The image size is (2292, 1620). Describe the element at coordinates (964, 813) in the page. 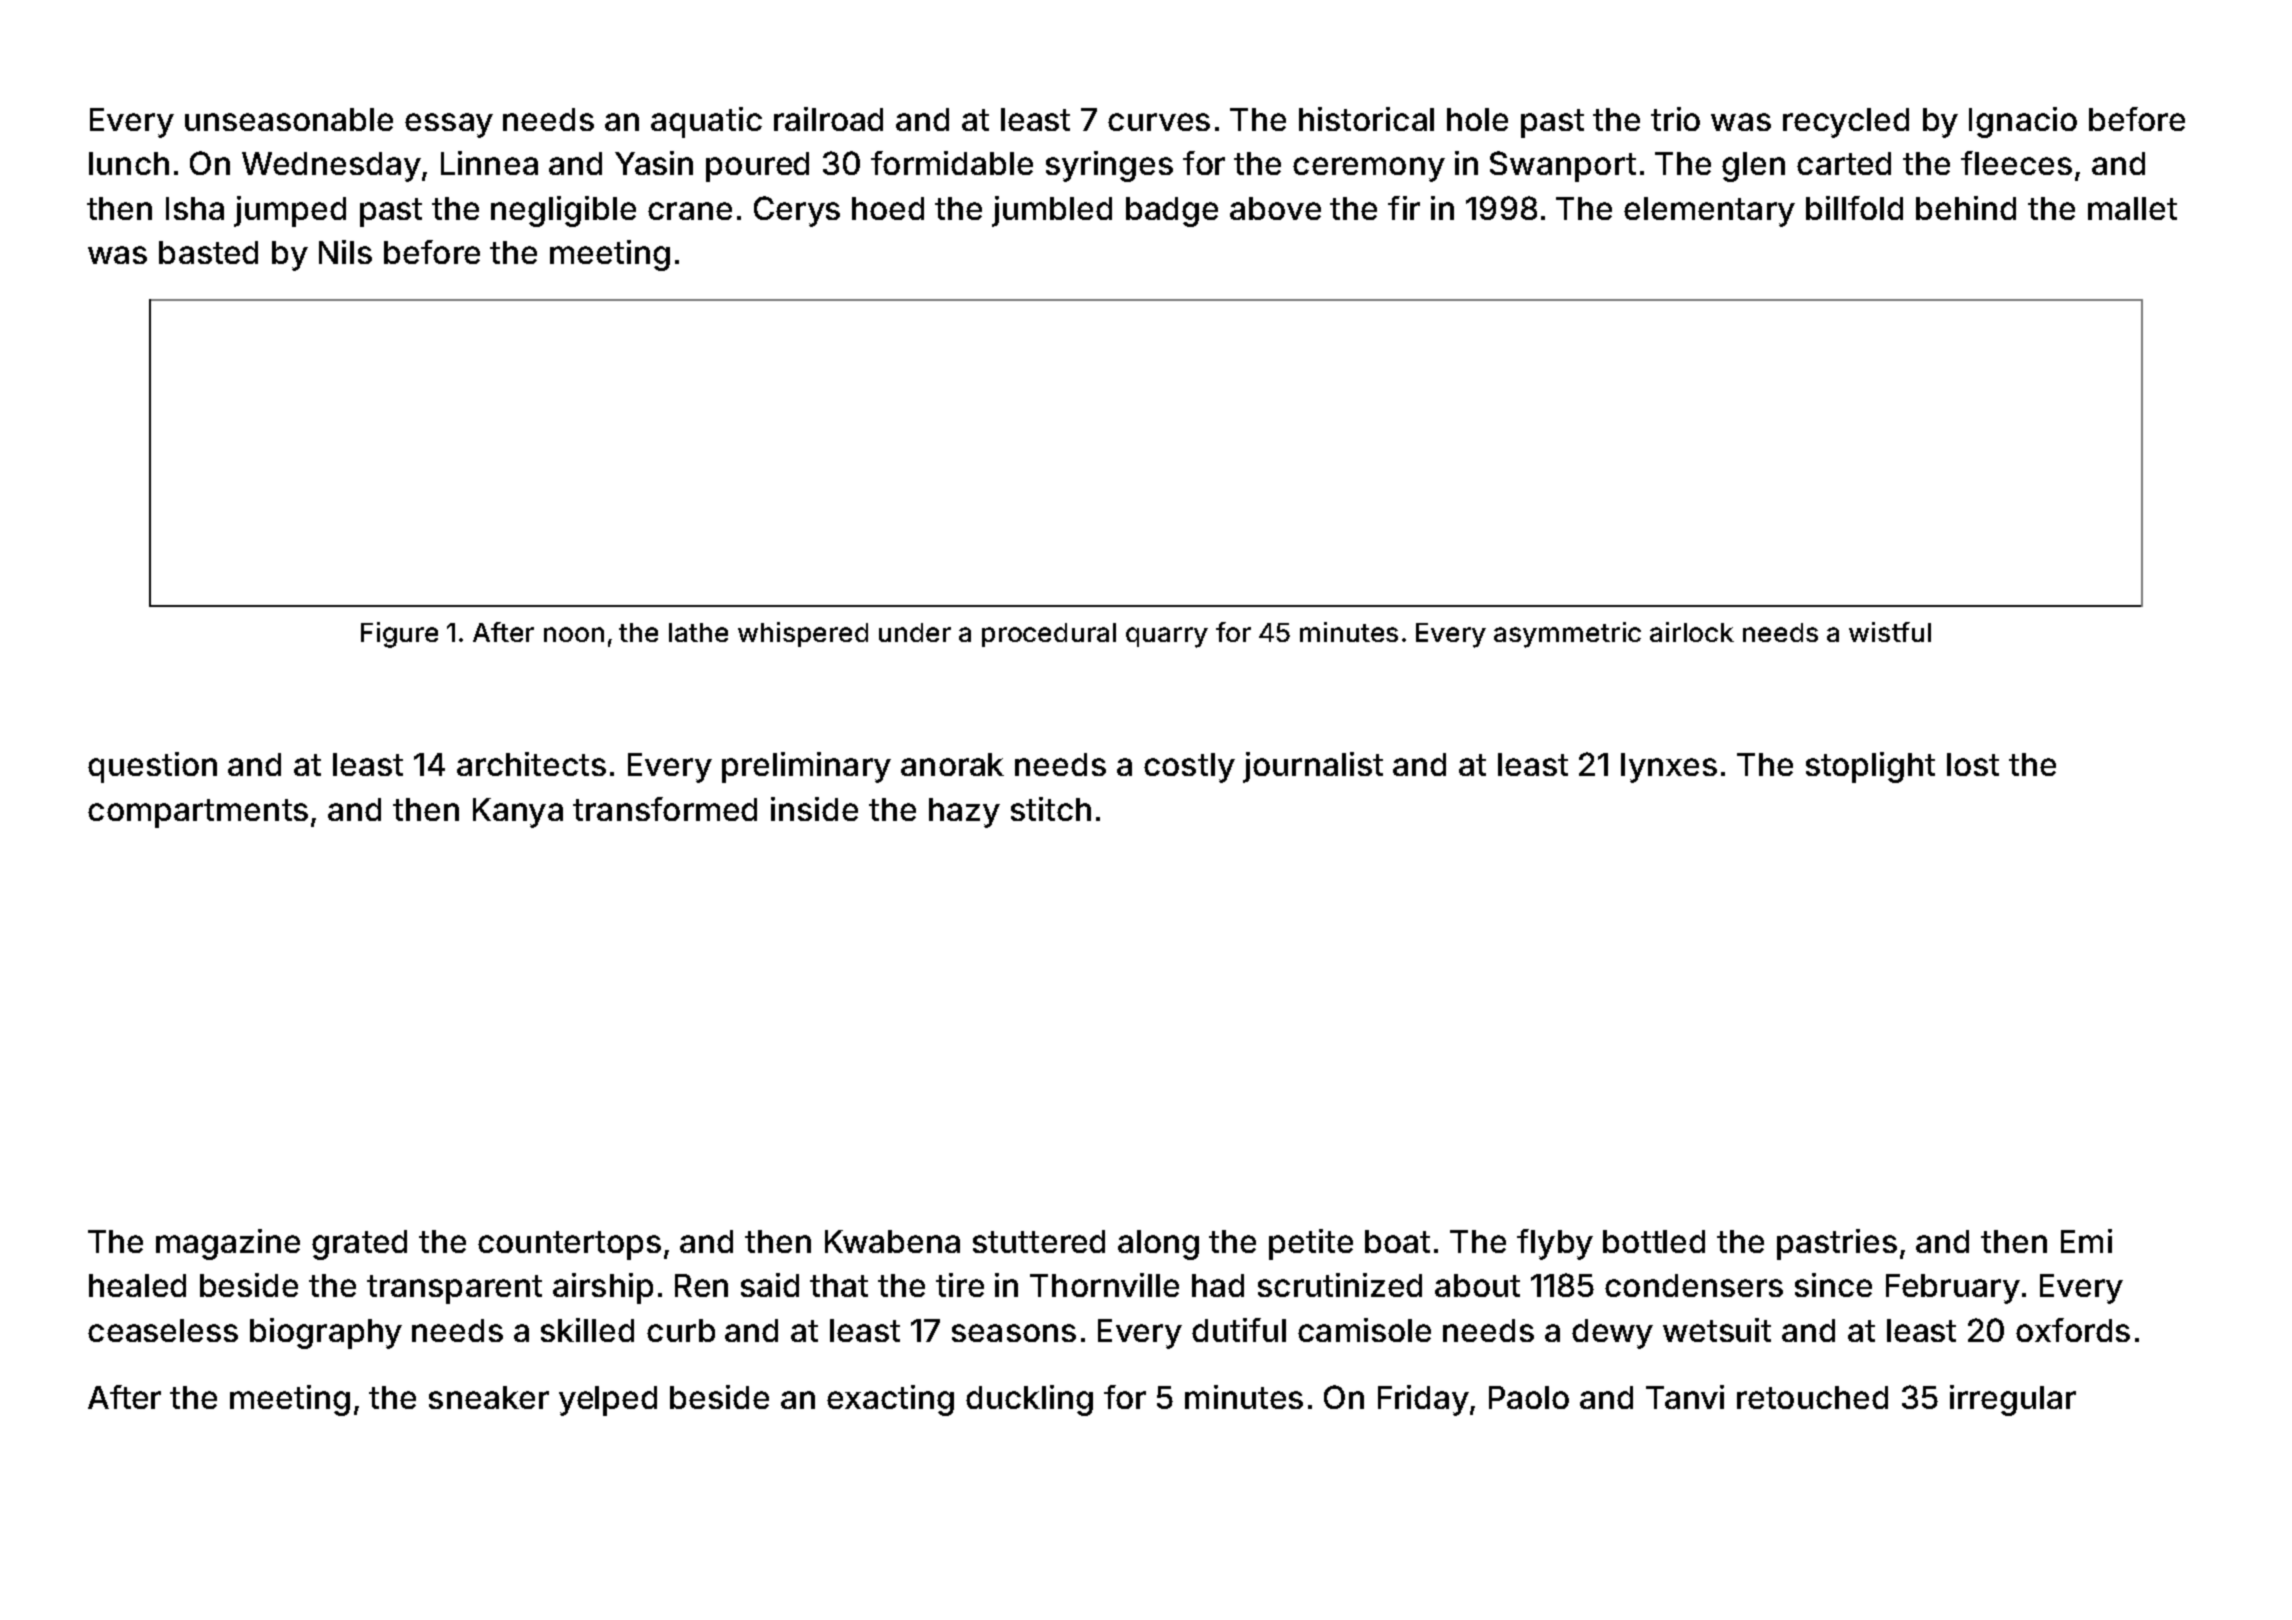

I see `hazy` at that location.
